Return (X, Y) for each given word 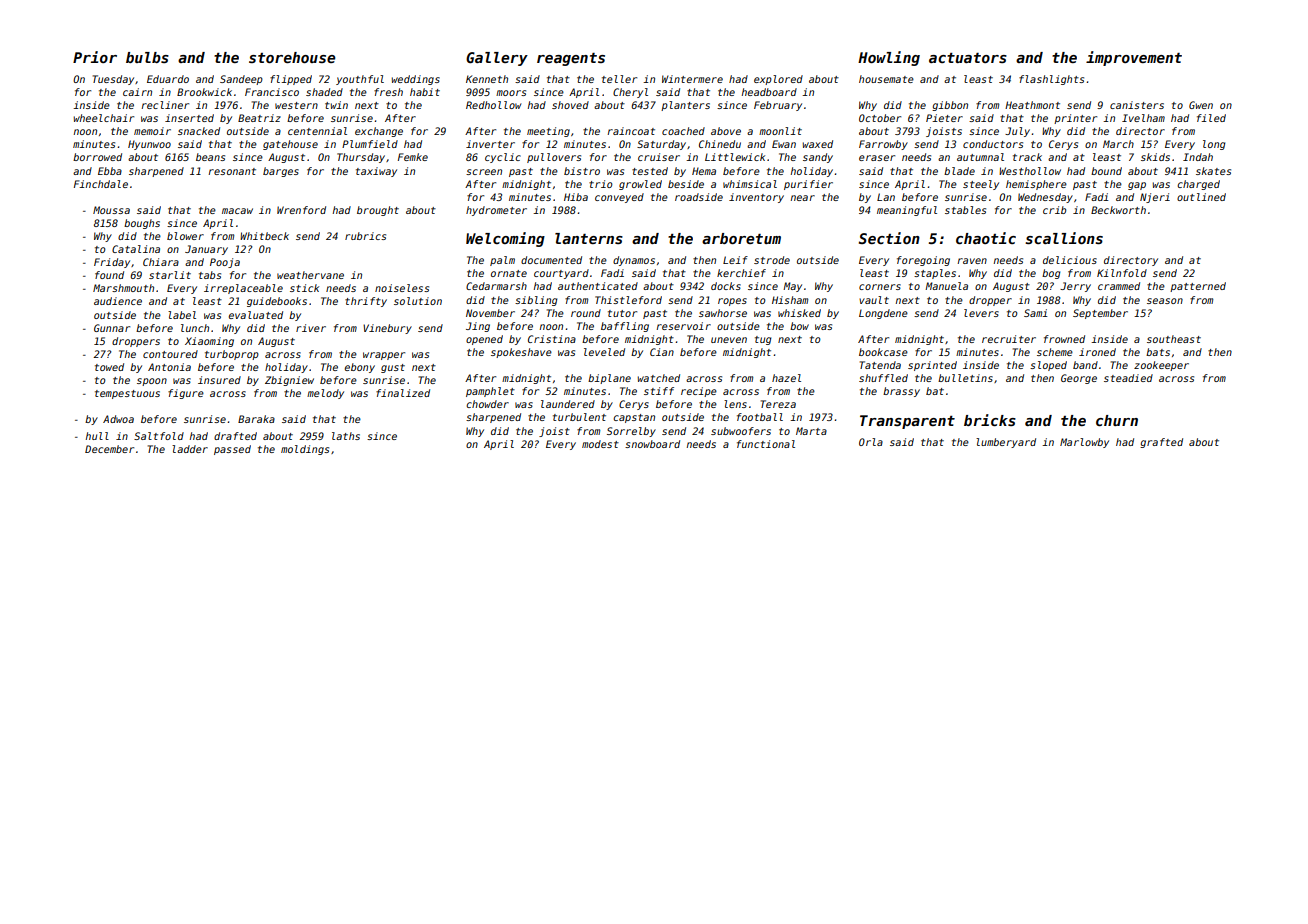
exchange (379, 132)
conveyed (619, 198)
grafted (1161, 443)
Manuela (946, 286)
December (109, 449)
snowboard (652, 444)
